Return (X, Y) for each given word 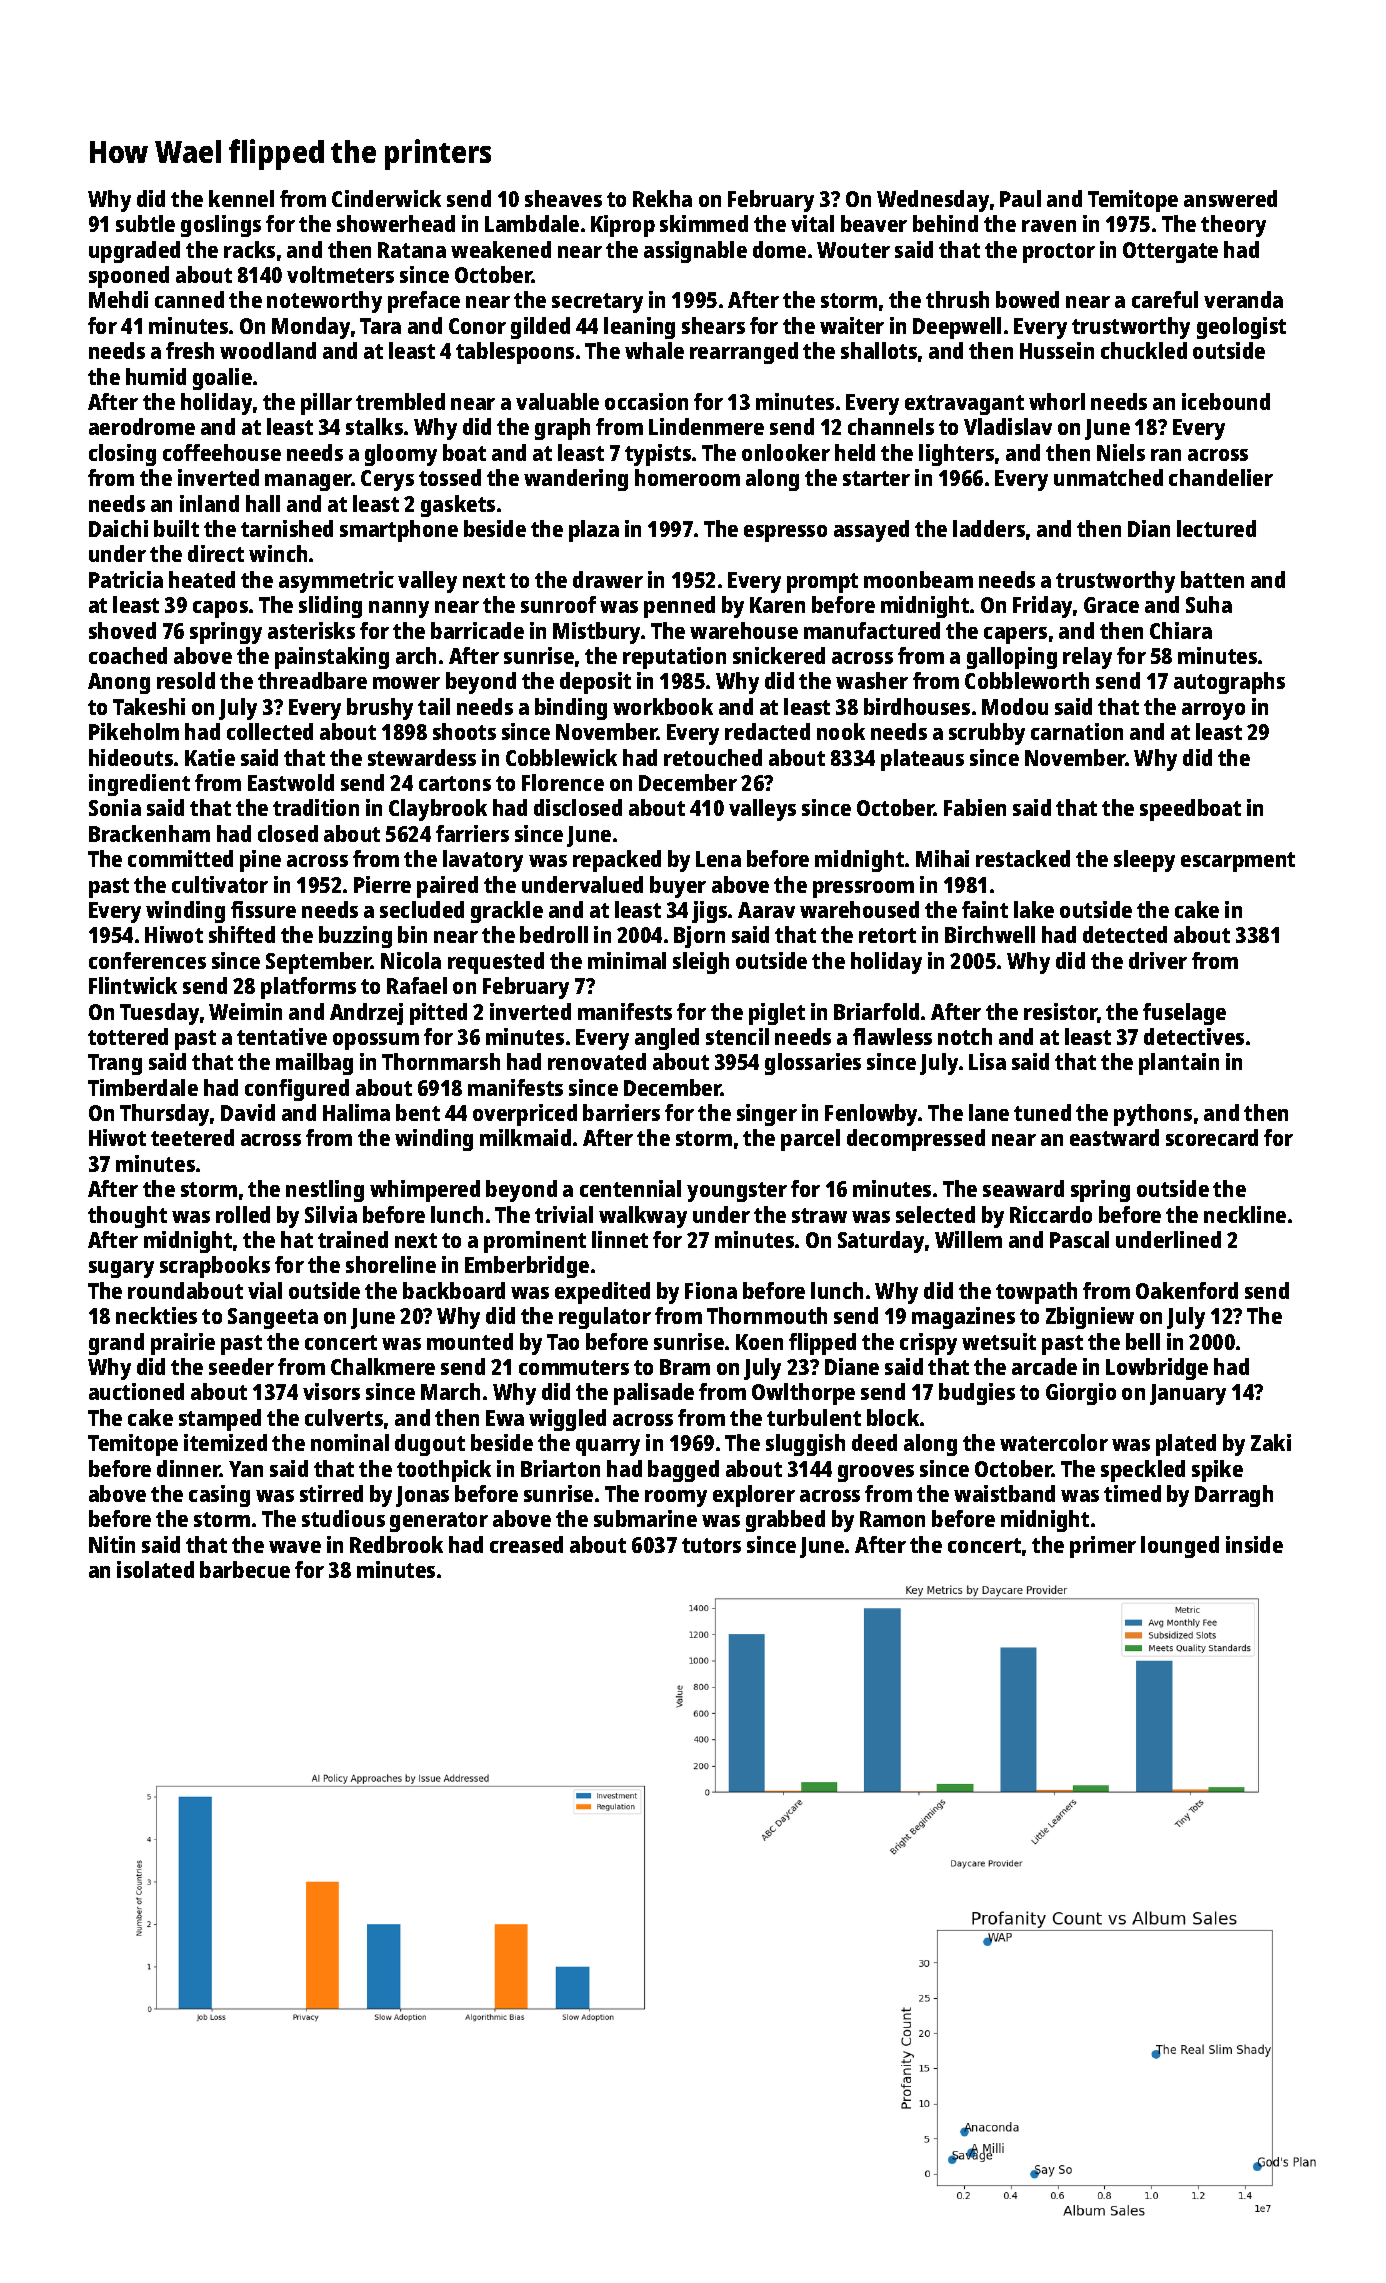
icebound (1226, 401)
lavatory (483, 861)
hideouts (131, 757)
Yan (246, 1469)
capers (1015, 635)
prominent (535, 1242)
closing (122, 455)
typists (658, 455)
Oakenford (1187, 1290)
